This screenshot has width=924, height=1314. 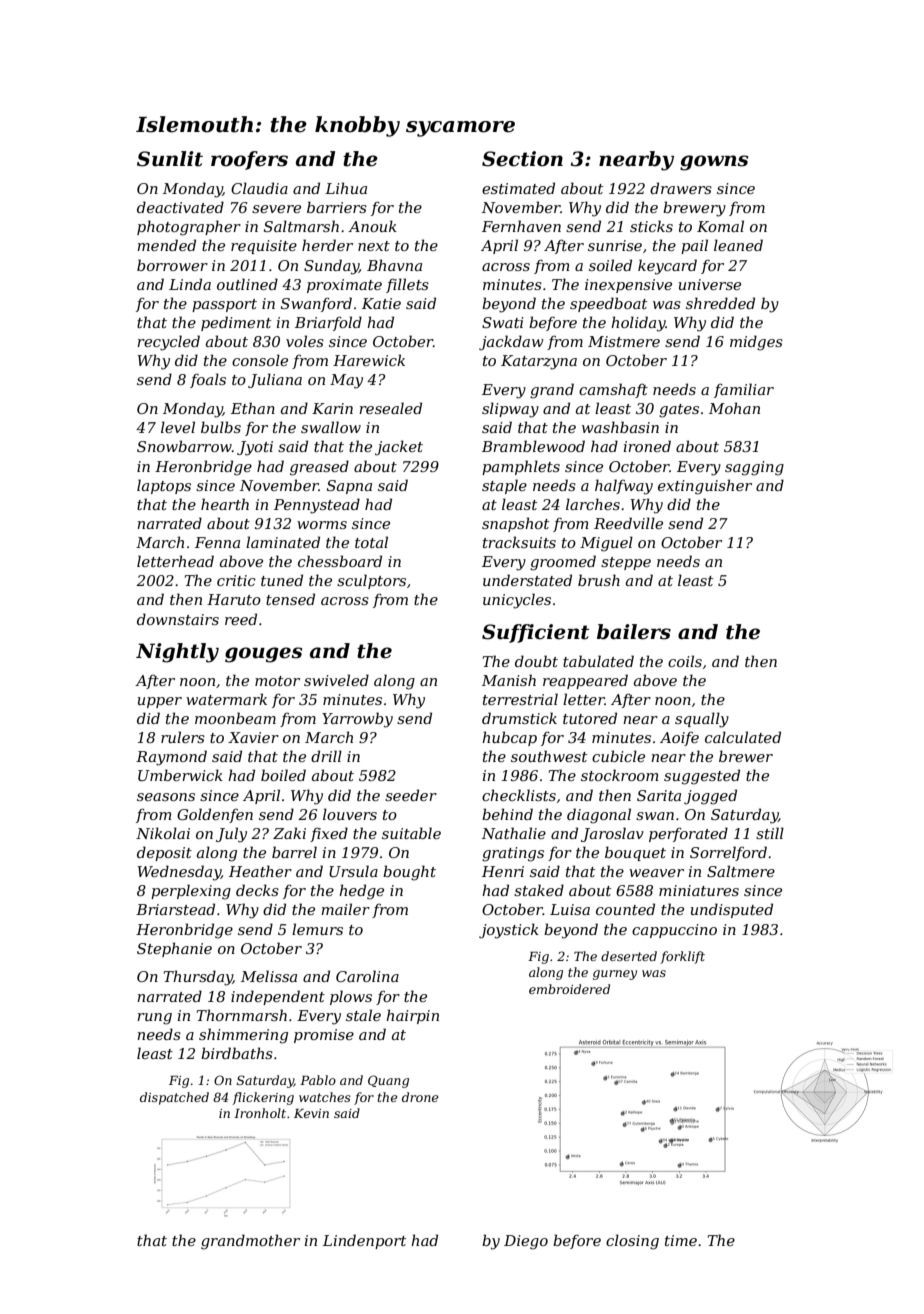 I want to click on jackdaw, so click(x=511, y=343).
